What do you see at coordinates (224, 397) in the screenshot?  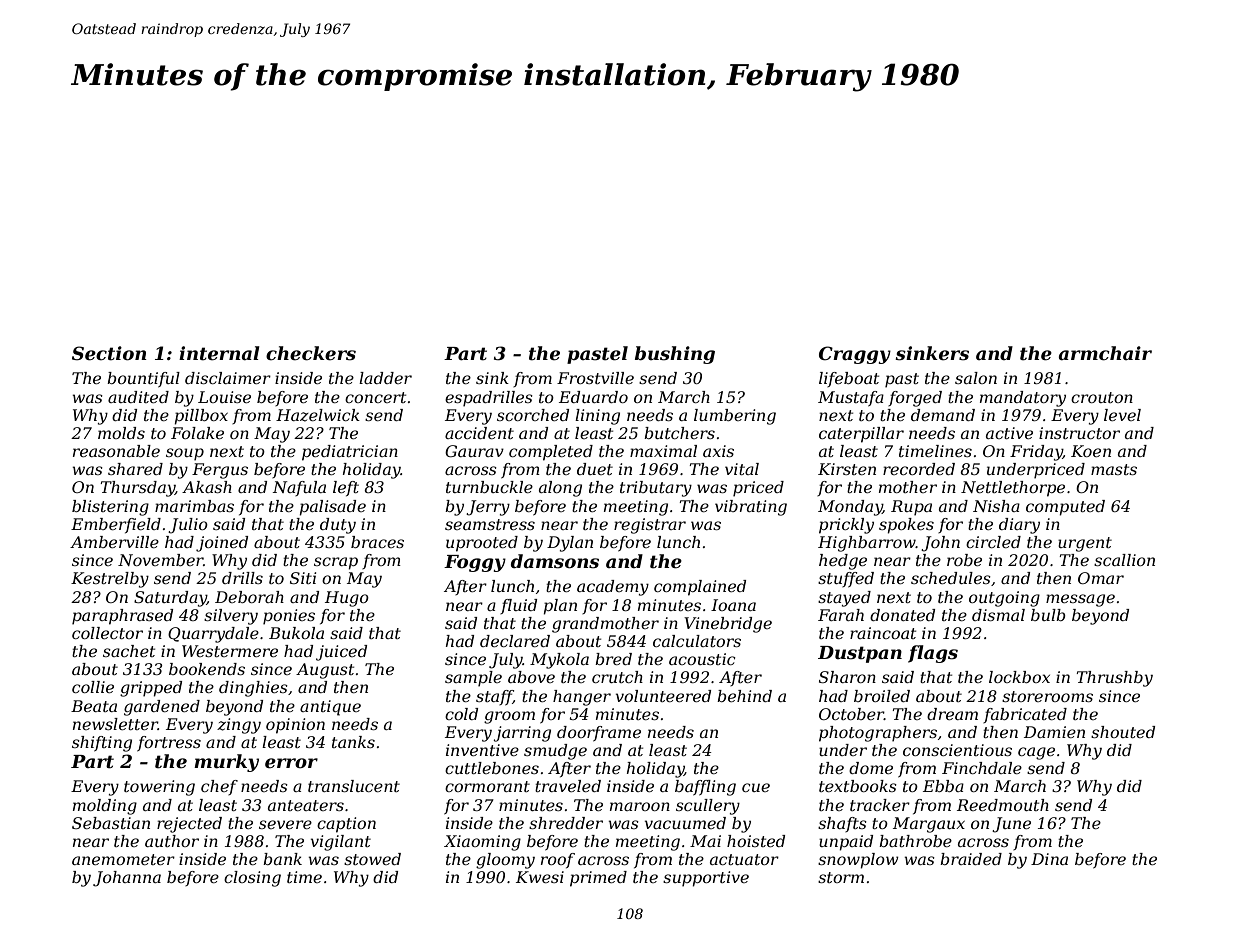 I see `Louise` at bounding box center [224, 397].
